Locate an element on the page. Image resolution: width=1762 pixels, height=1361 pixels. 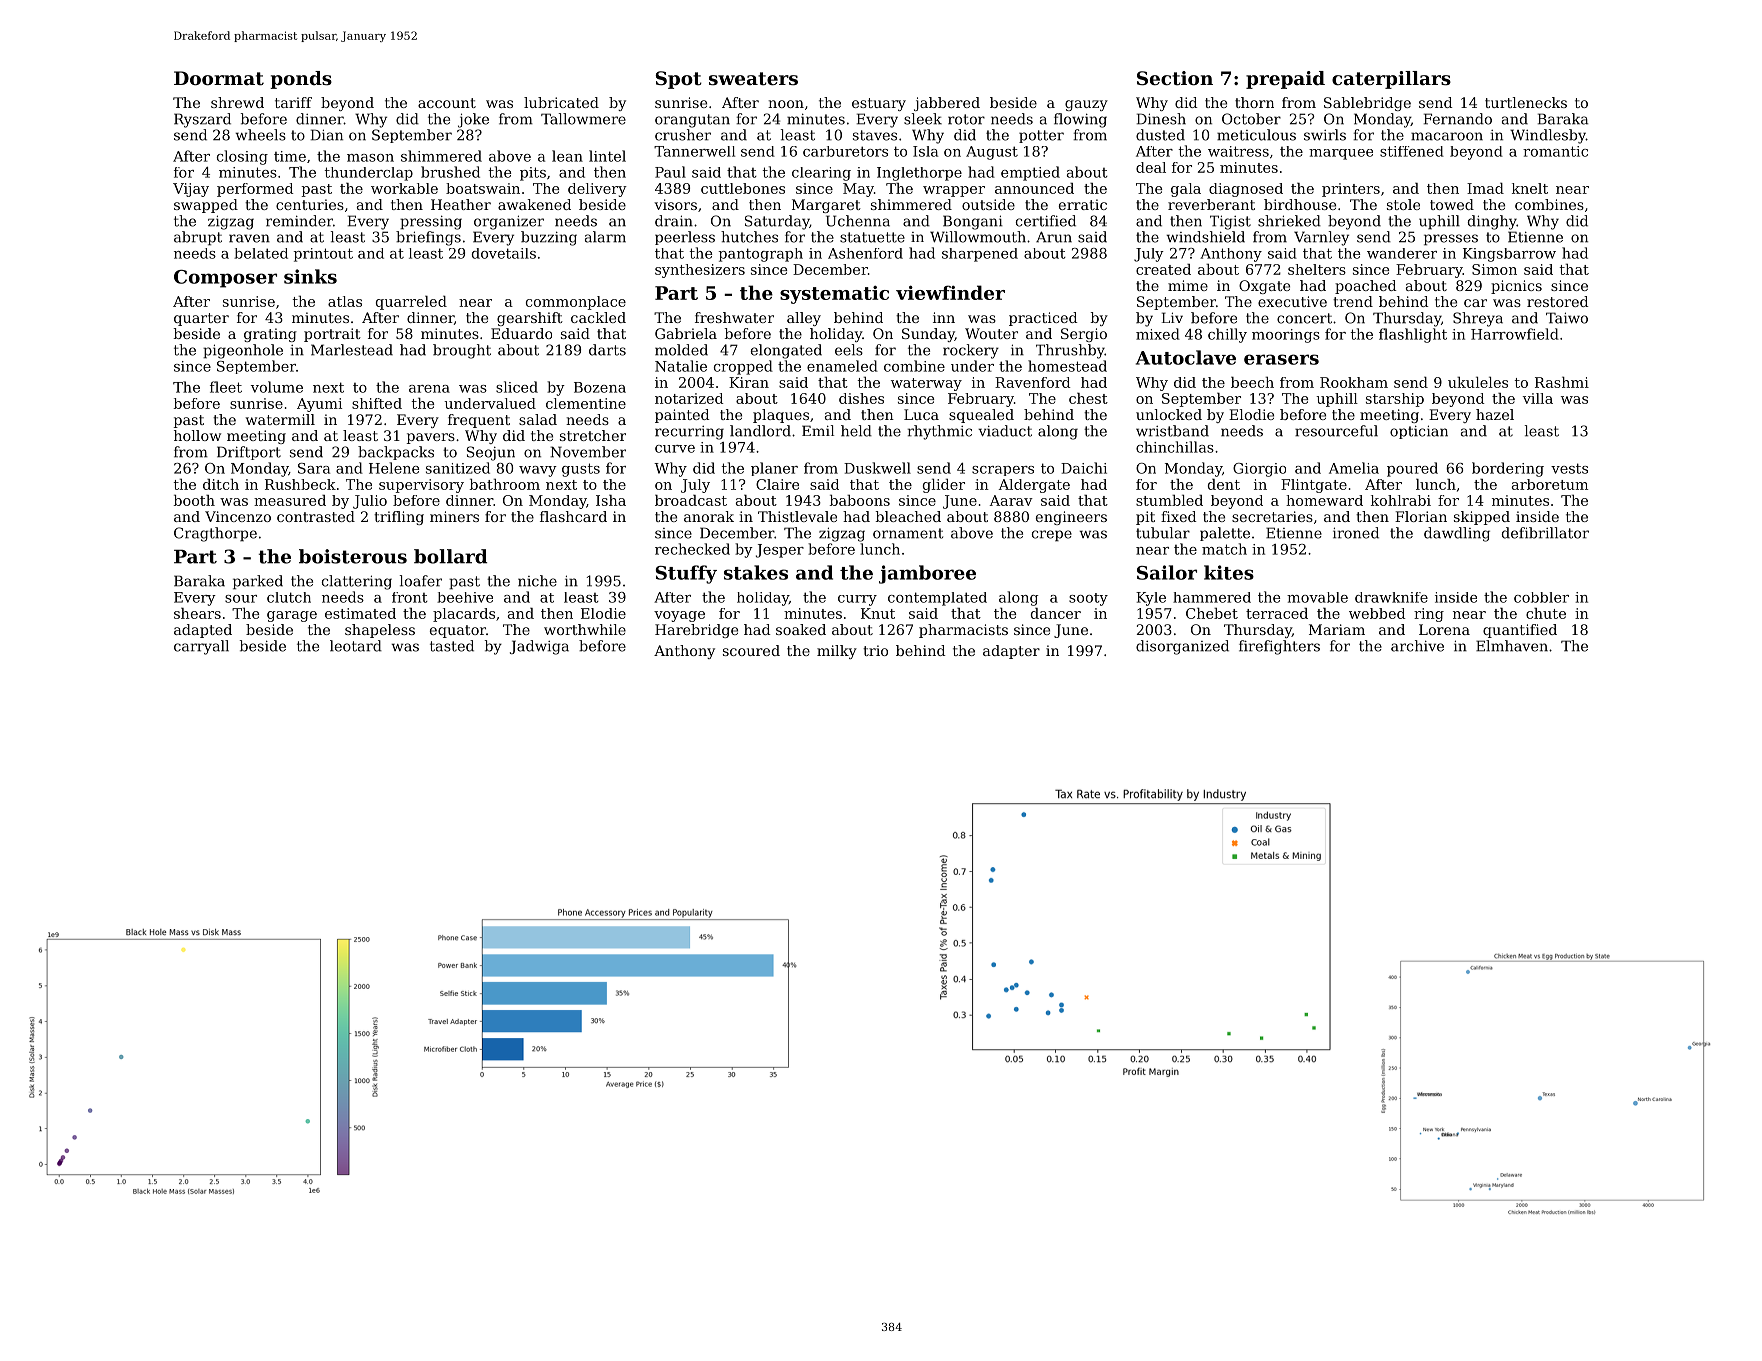
ponds is located at coordinates (301, 80).
